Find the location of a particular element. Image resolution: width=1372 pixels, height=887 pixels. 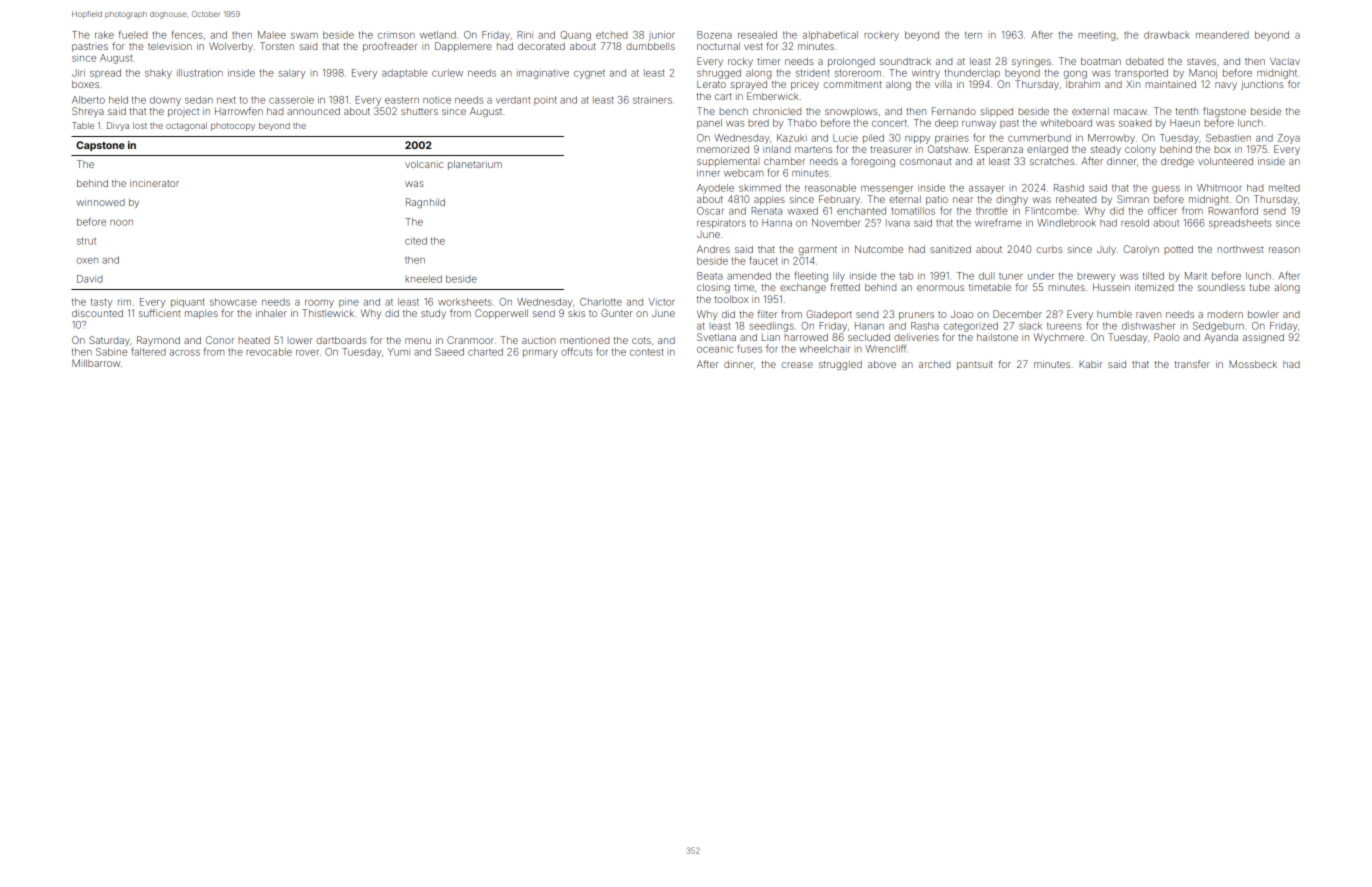

runway is located at coordinates (979, 125).
